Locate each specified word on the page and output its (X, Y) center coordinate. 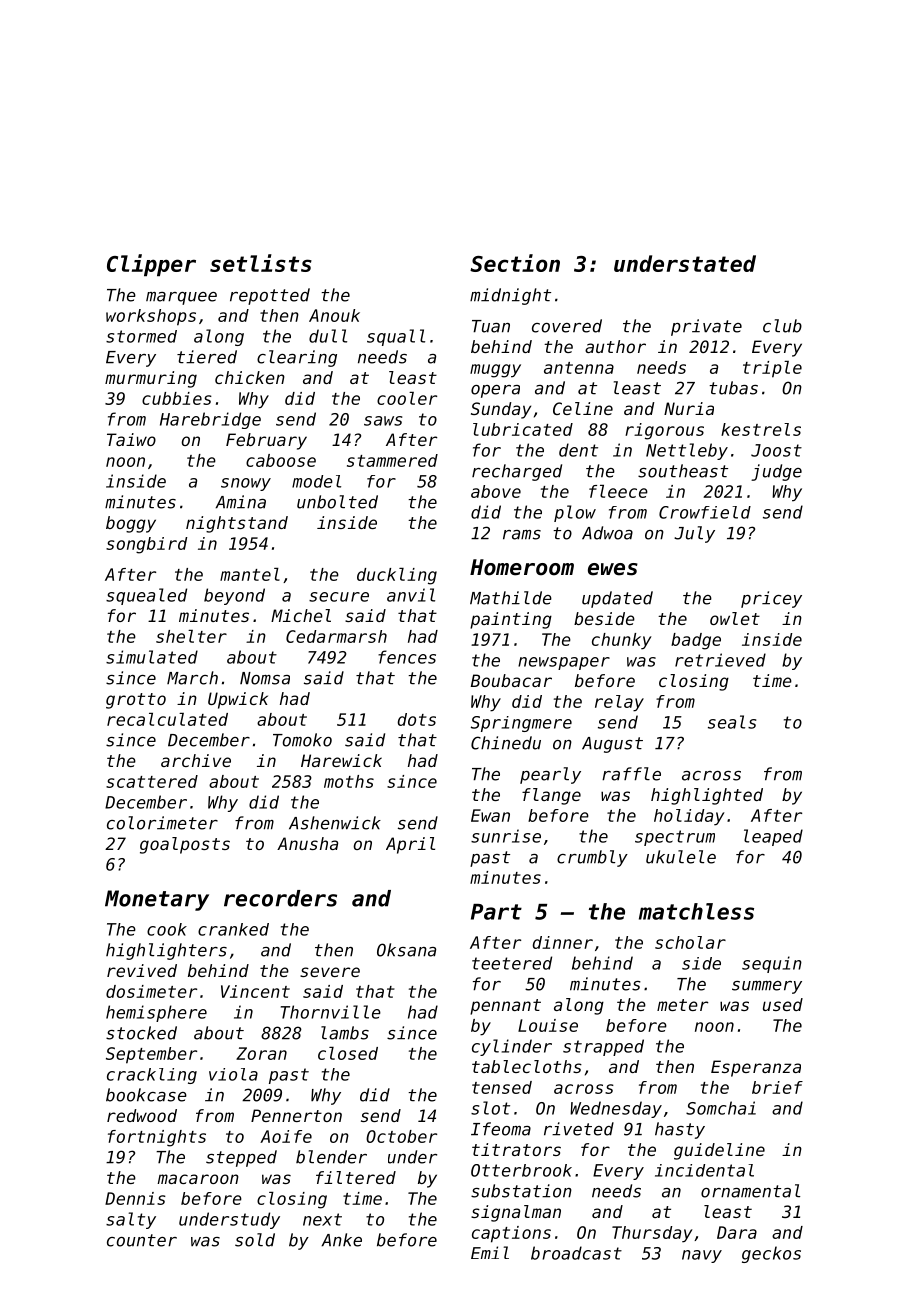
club (782, 326)
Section (515, 263)
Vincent (255, 991)
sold (255, 1240)
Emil (490, 1252)
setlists (261, 263)
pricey (771, 599)
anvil (411, 595)
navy (702, 1256)
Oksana (406, 950)
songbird (146, 545)
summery (767, 987)
